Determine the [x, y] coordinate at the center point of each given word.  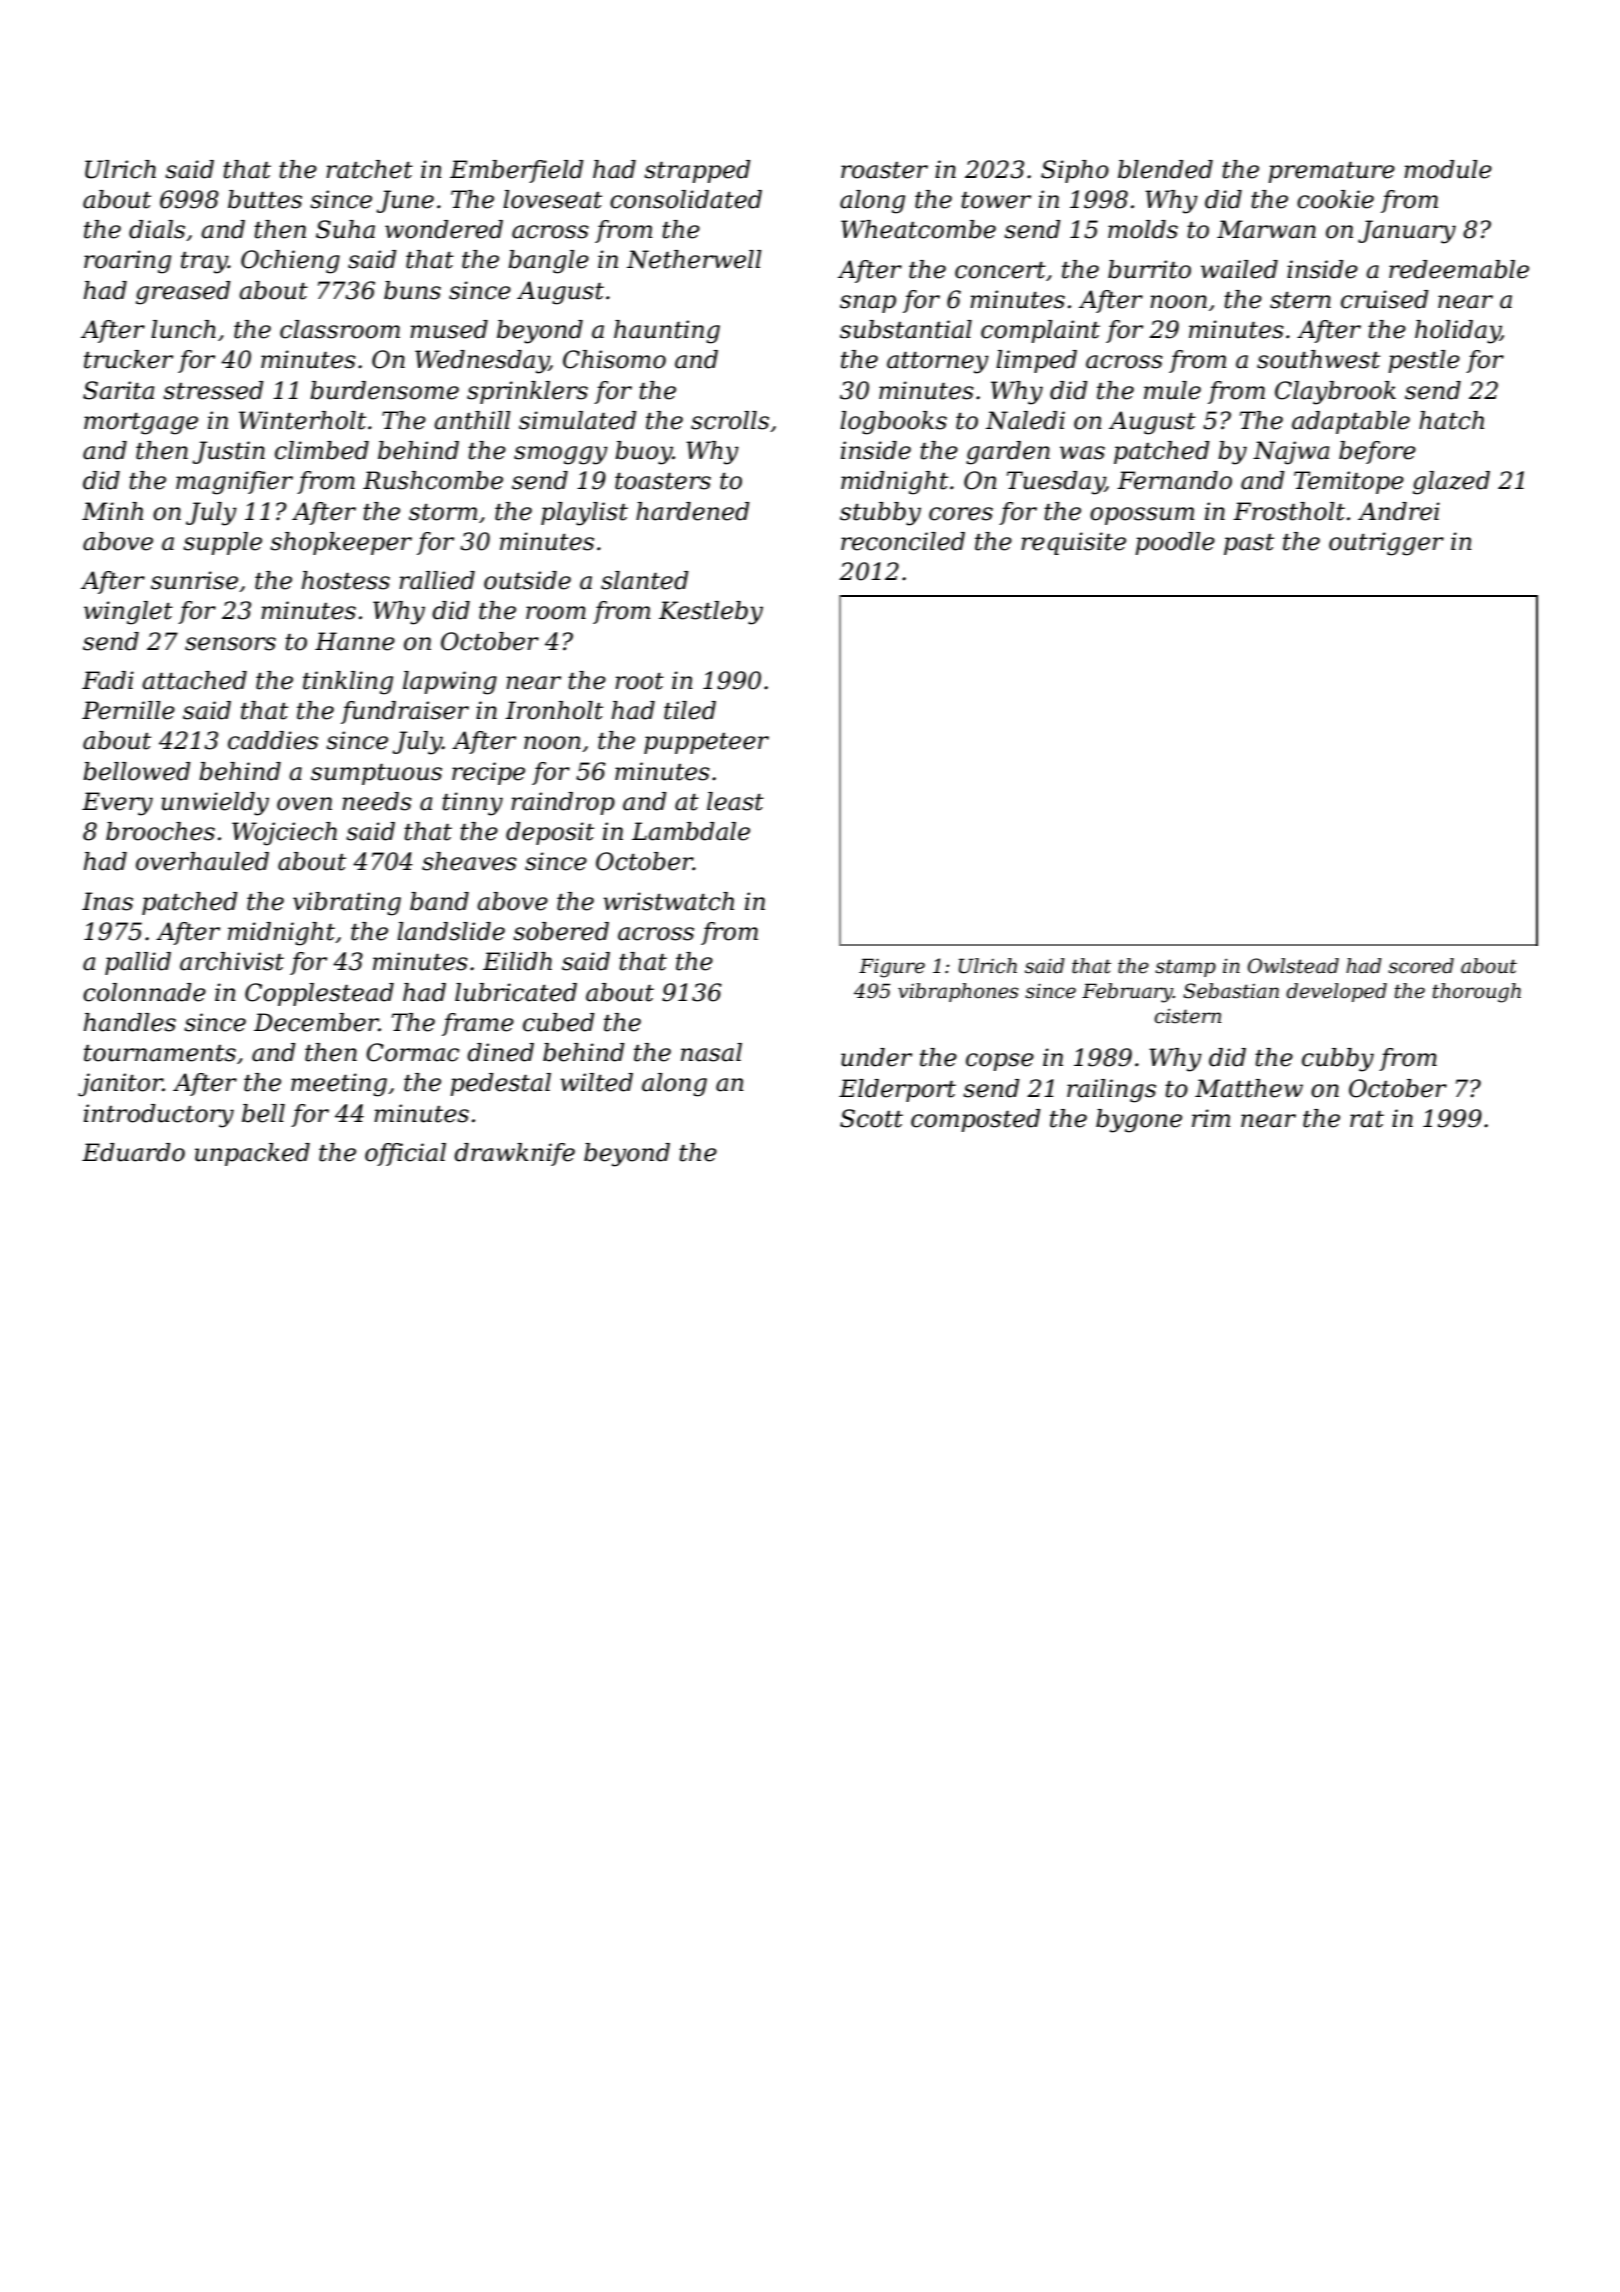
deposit [550, 833]
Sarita [118, 390]
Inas [107, 901]
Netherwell [694, 259]
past [1249, 544]
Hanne [355, 641]
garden [1008, 453]
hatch [1451, 420]
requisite [1073, 543]
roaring [127, 262]
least [735, 801]
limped [1036, 361]
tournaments [160, 1053]
